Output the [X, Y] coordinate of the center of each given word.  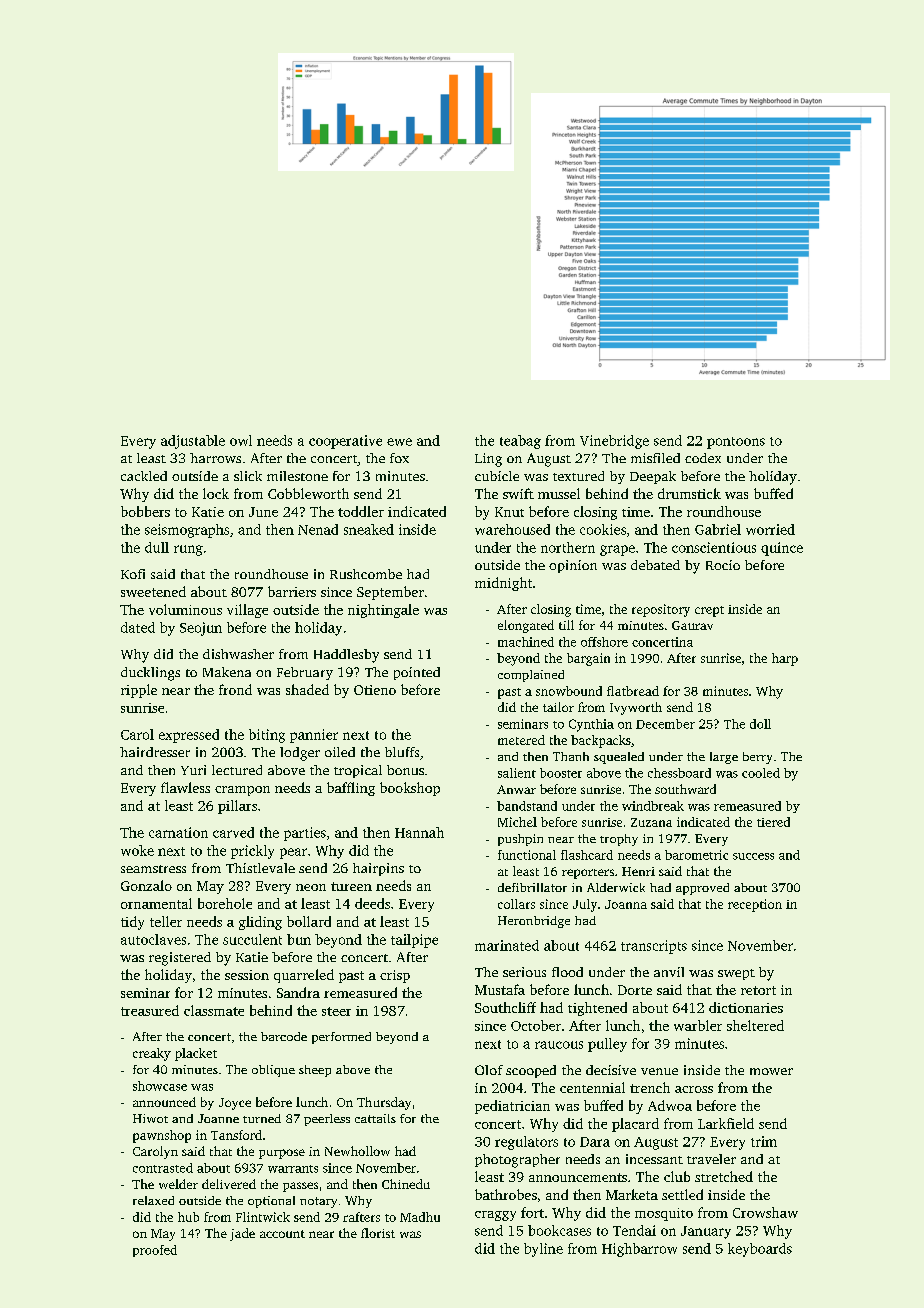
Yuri [193, 770]
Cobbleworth [308, 493]
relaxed [153, 1200]
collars [516, 904]
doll [760, 724]
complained [531, 676]
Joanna [626, 904]
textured [578, 476]
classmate [214, 1010]
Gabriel [718, 529]
